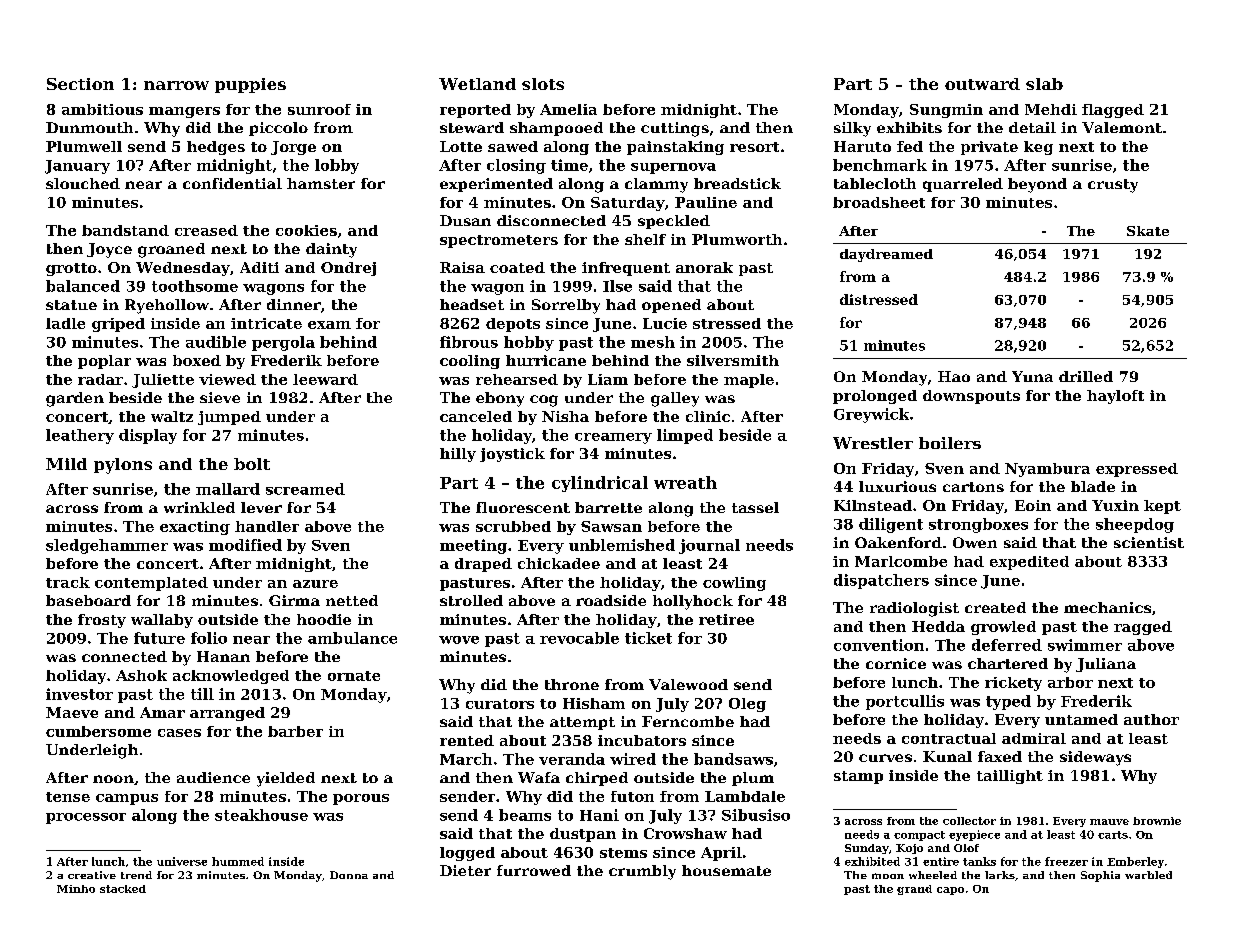 This screenshot has height=952, width=1233. Describe the element at coordinates (71, 305) in the screenshot. I see `statue` at that location.
